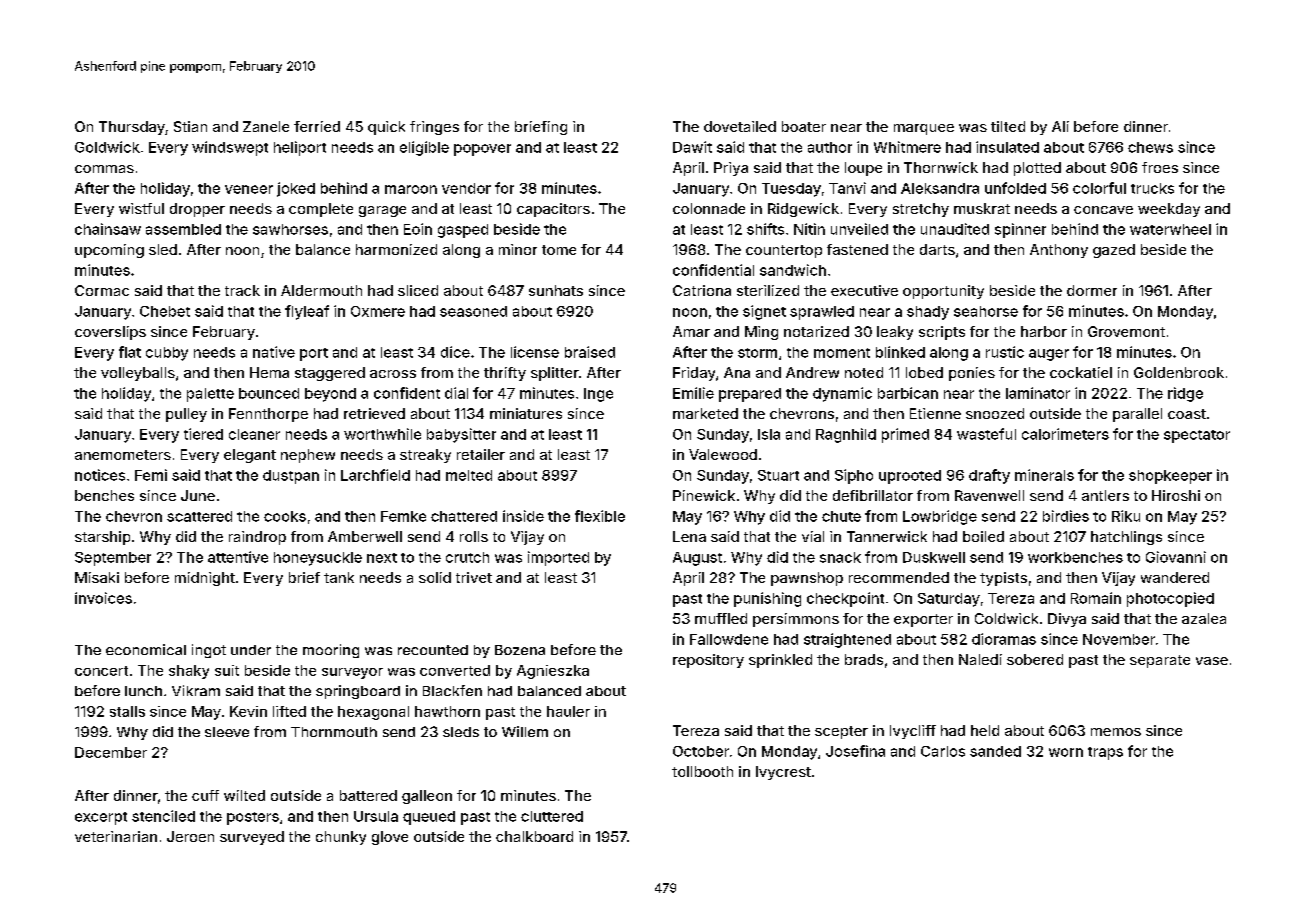 This screenshot has width=1308, height=924. What do you see at coordinates (251, 650) in the screenshot?
I see `under` at bounding box center [251, 650].
